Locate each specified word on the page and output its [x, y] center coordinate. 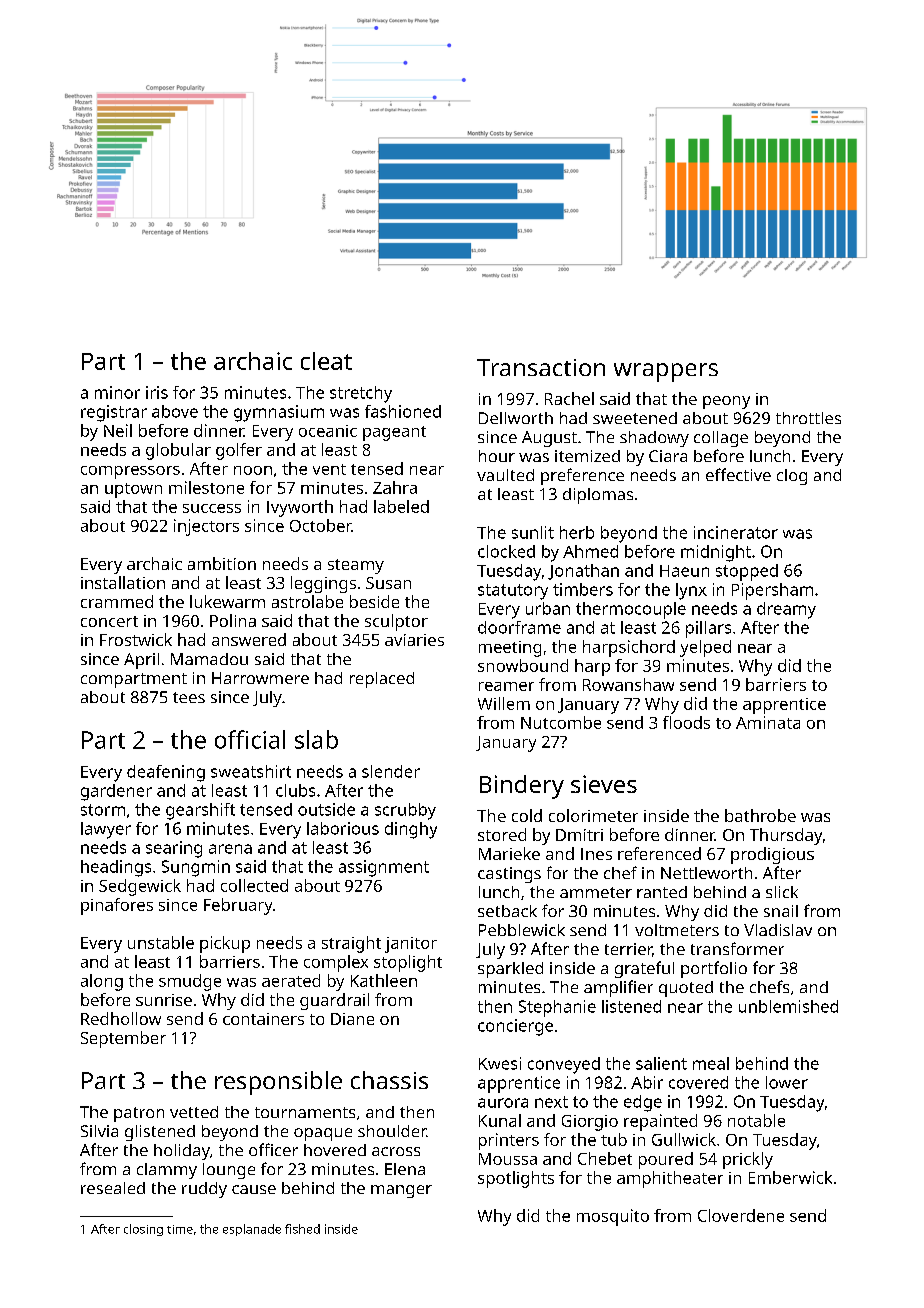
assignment [384, 868]
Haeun [684, 571]
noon [253, 470]
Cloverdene [741, 1215]
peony [726, 402]
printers [509, 1141]
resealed [113, 1188]
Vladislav [778, 930]
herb [577, 532]
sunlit [533, 532]
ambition [222, 563]
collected [254, 885]
